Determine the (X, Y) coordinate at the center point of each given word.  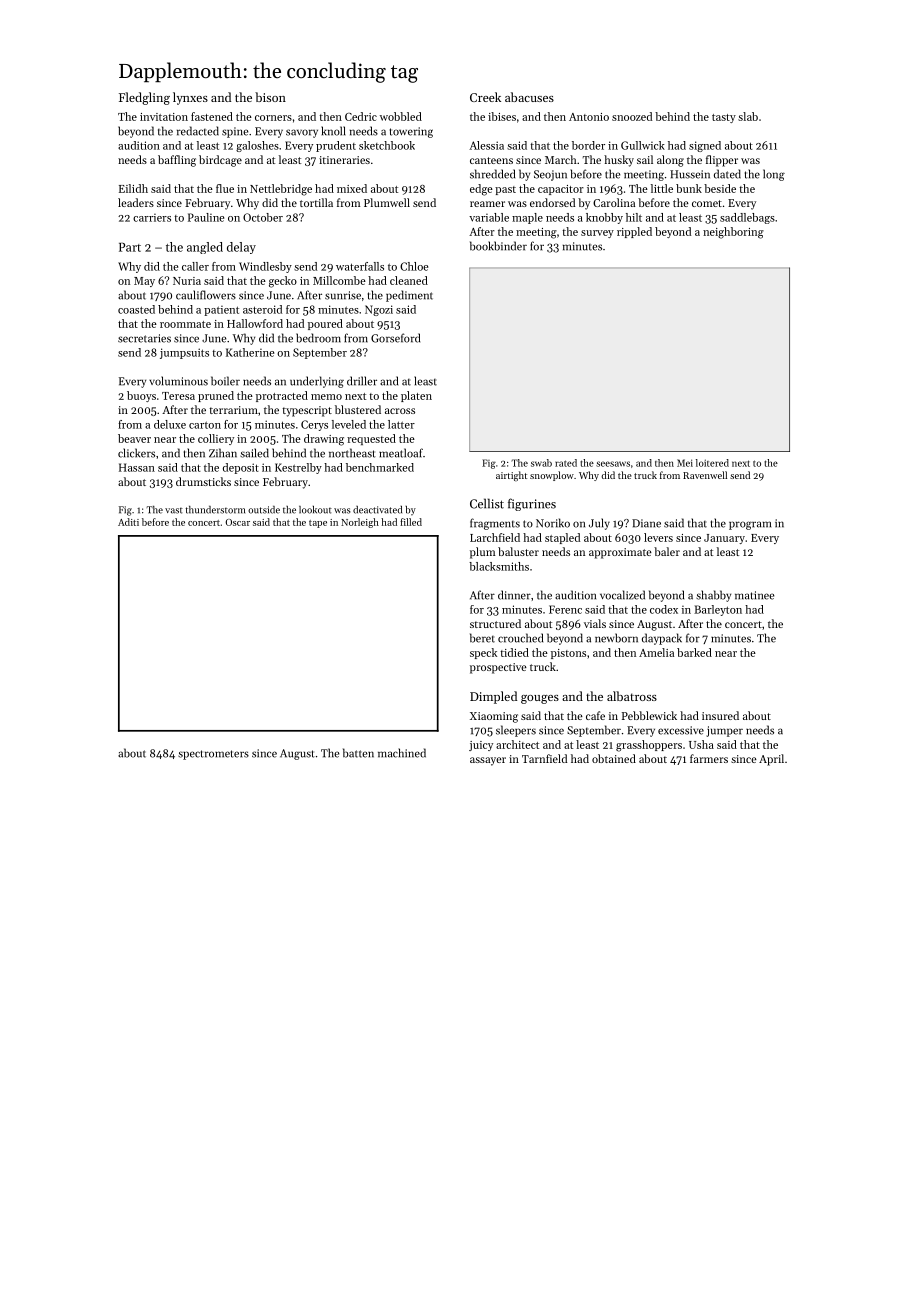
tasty (724, 118)
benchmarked (380, 467)
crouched (520, 638)
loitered (712, 463)
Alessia (486, 145)
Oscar (237, 522)
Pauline (206, 217)
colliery (216, 439)
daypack (662, 639)
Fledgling (144, 98)
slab (748, 116)
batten (358, 753)
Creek (485, 97)
